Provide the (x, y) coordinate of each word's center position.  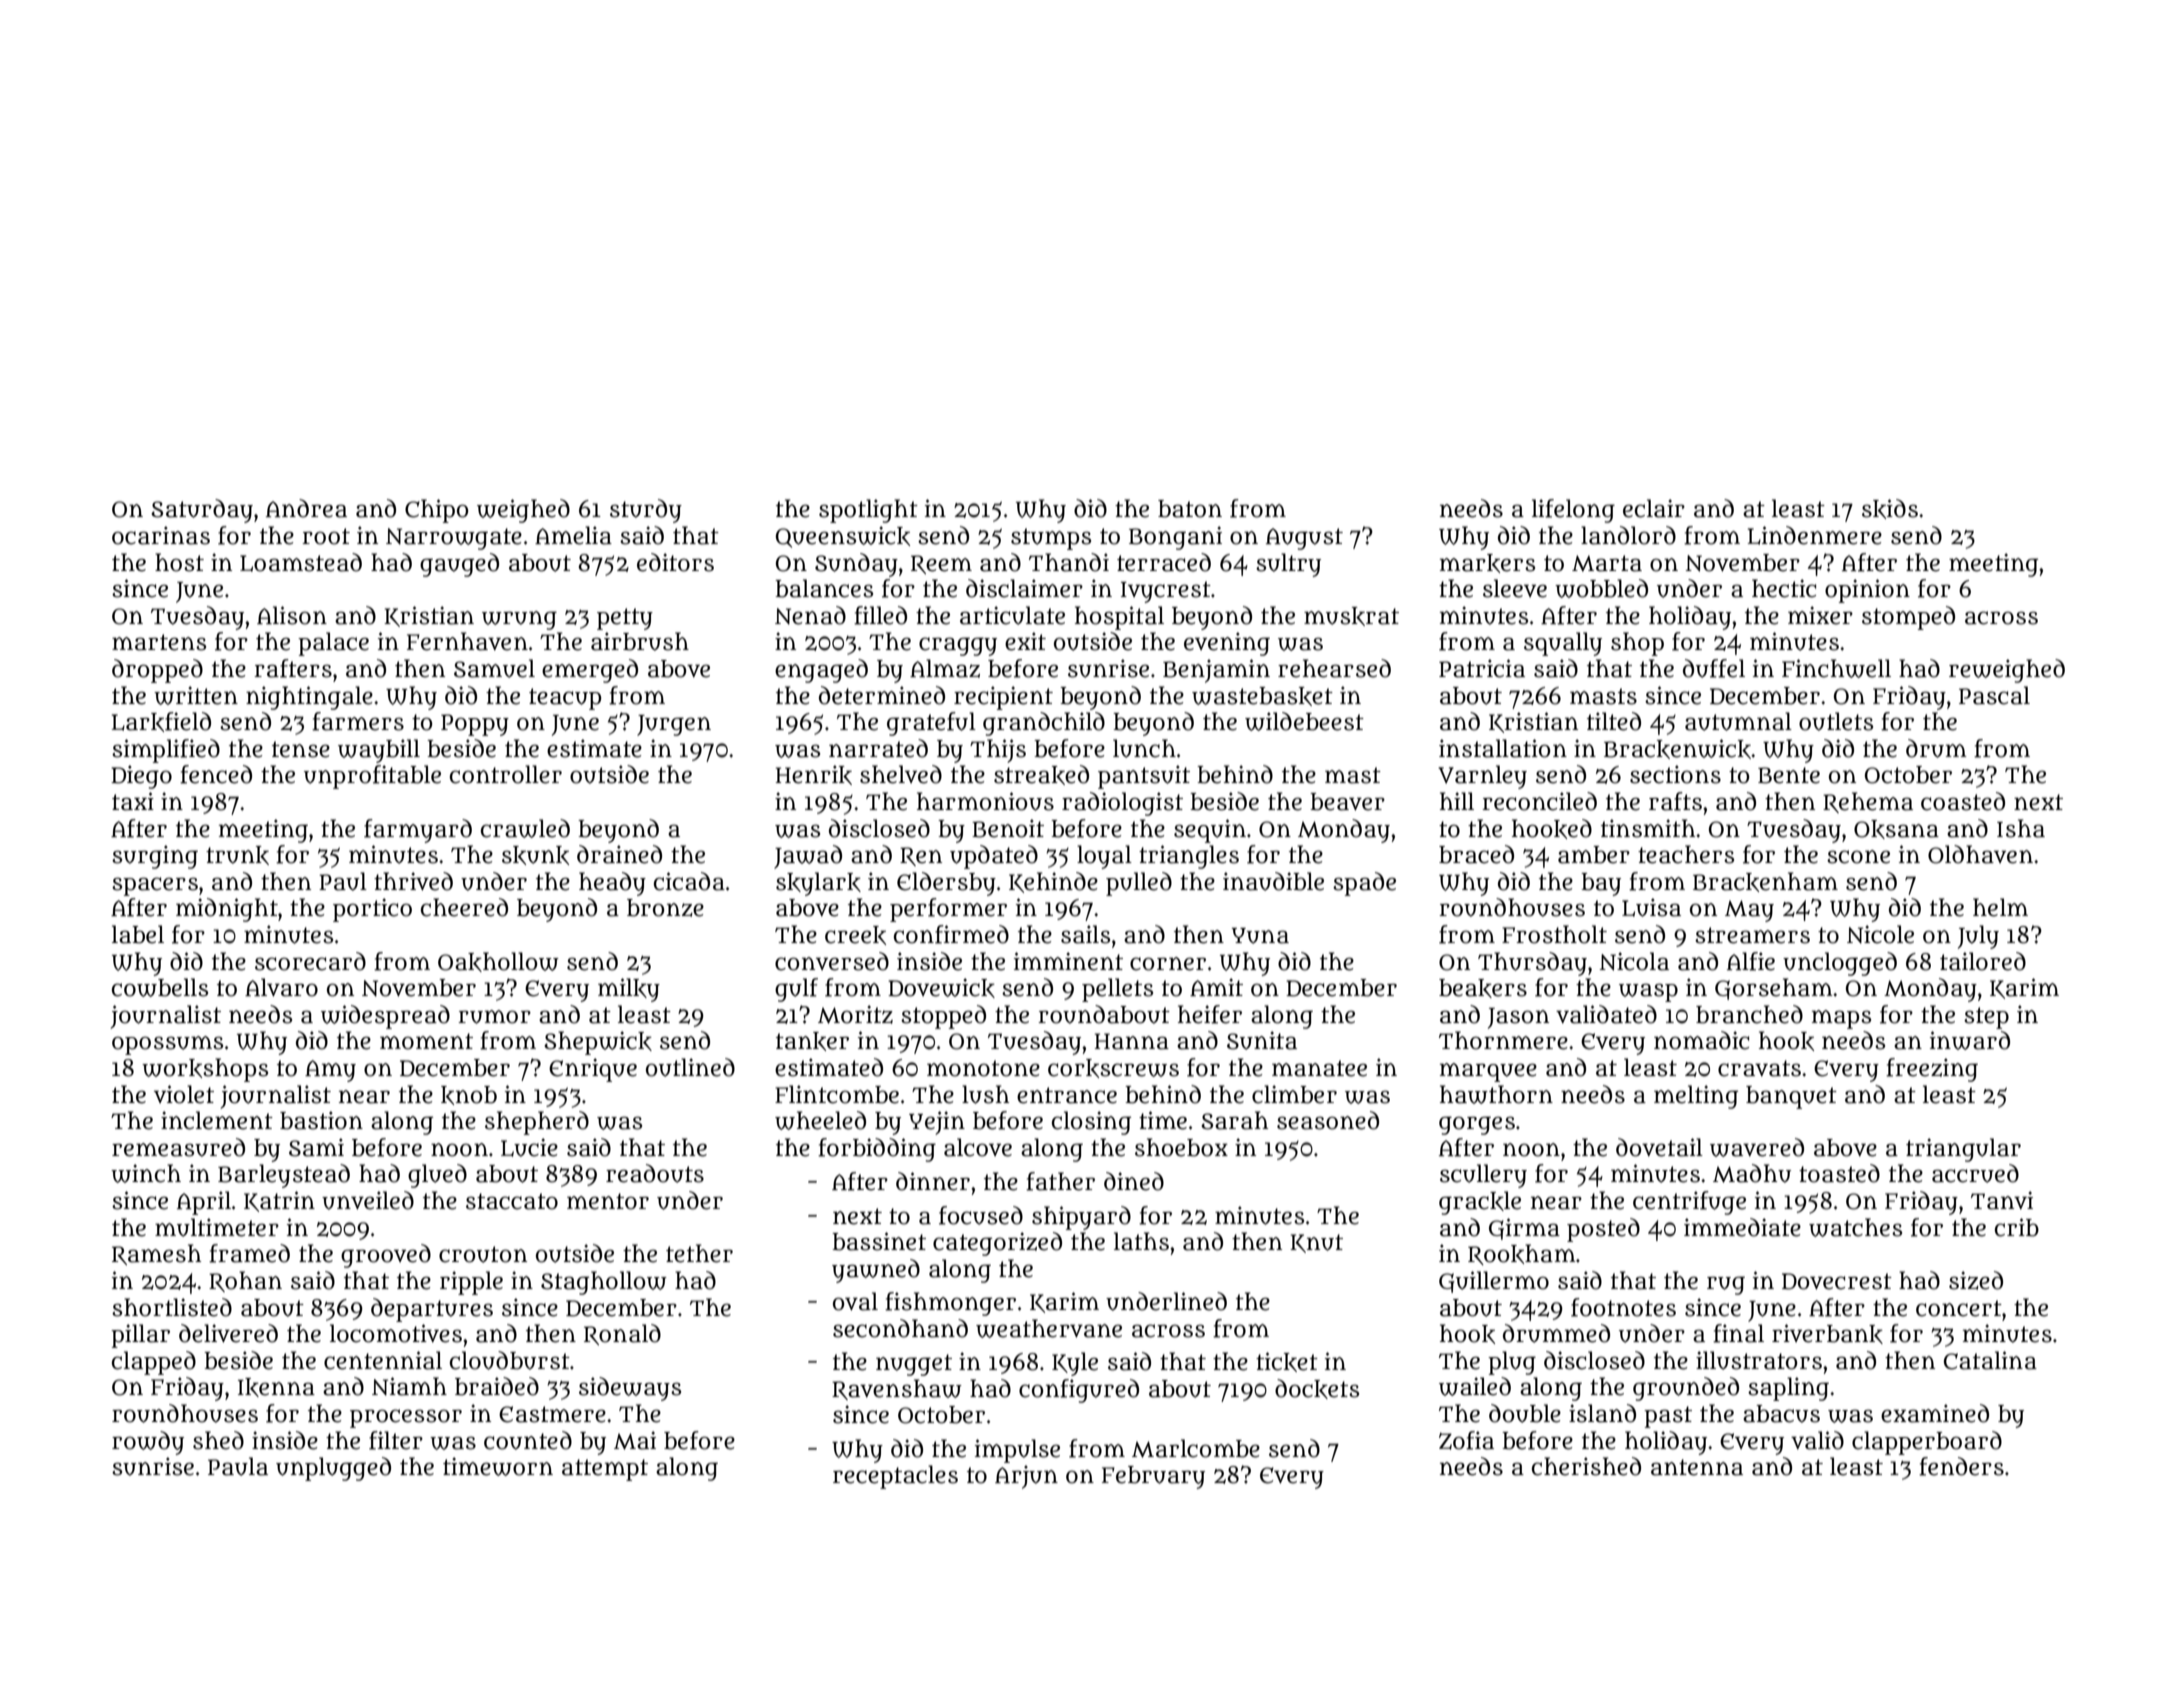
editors (675, 562)
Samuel (494, 668)
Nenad (810, 615)
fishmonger (950, 1304)
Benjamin (1216, 671)
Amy (330, 1071)
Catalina (1990, 1360)
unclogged (1840, 964)
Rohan (245, 1281)
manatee (1319, 1068)
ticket (1287, 1362)
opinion (1867, 591)
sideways (630, 1389)
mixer (1820, 615)
